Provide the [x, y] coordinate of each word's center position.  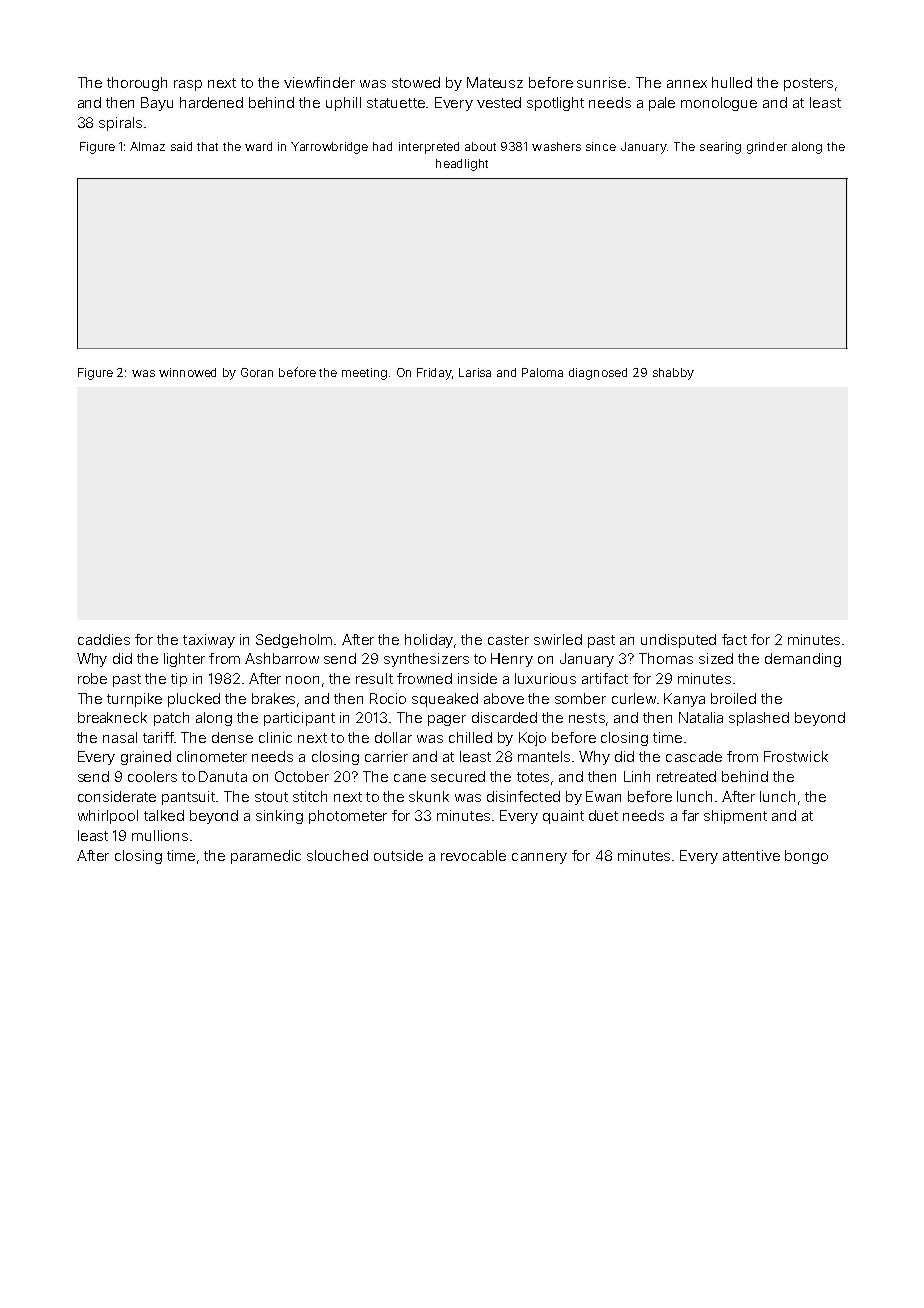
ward [258, 146]
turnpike [134, 700]
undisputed [678, 641]
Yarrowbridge [329, 148]
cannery [539, 858]
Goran [257, 372]
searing [720, 148]
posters [808, 84]
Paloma [542, 372]
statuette [396, 103]
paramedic [266, 857]
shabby [673, 374]
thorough [137, 84]
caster [508, 640]
